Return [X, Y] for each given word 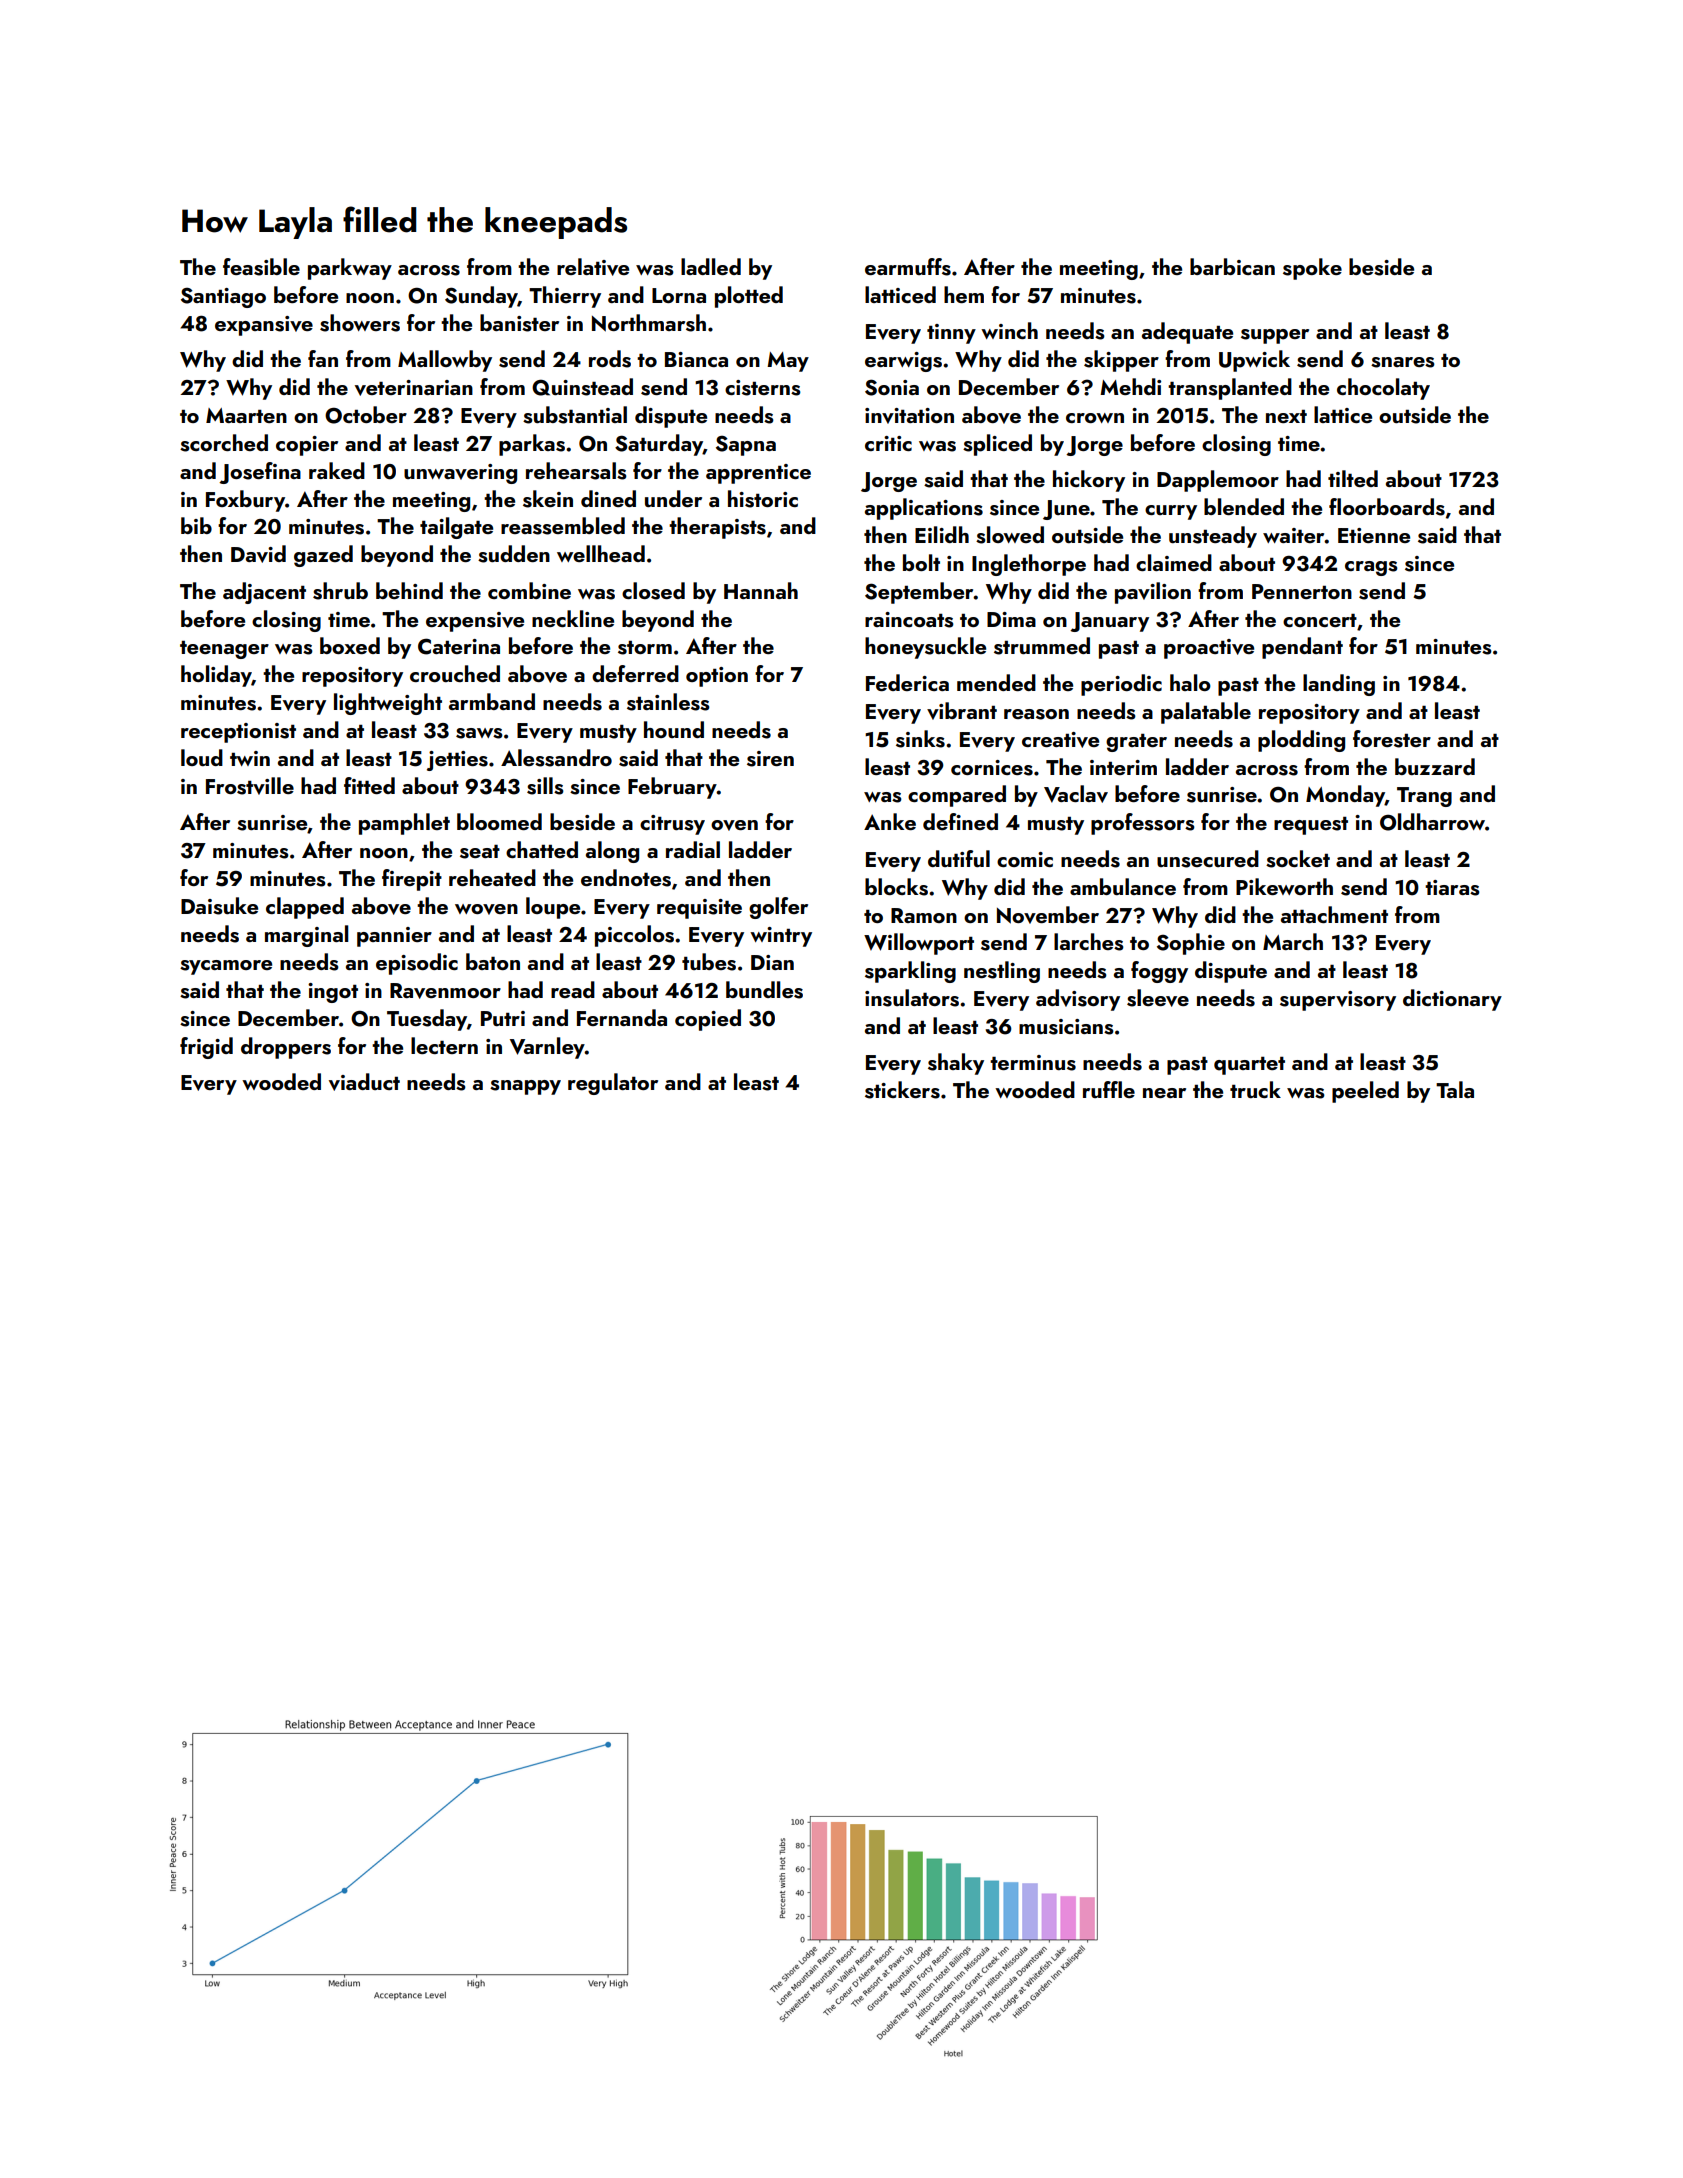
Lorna [679, 295]
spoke [1312, 269]
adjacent [264, 593]
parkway [350, 269]
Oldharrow [1432, 822]
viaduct [364, 1082]
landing [1339, 685]
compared [957, 796]
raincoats [909, 620]
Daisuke [219, 906]
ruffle [1109, 1089]
